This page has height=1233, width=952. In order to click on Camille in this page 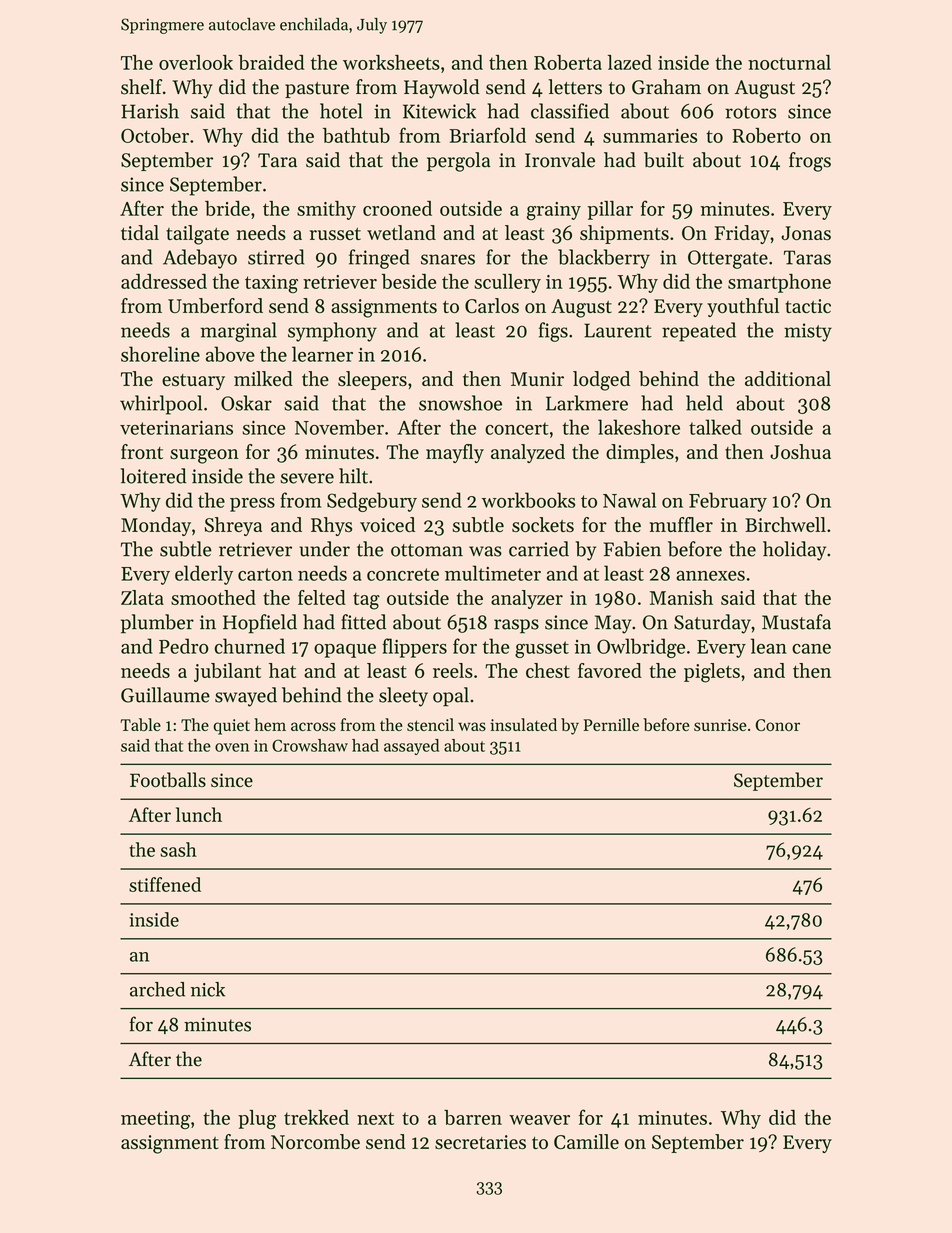, I will do `click(586, 1141)`.
